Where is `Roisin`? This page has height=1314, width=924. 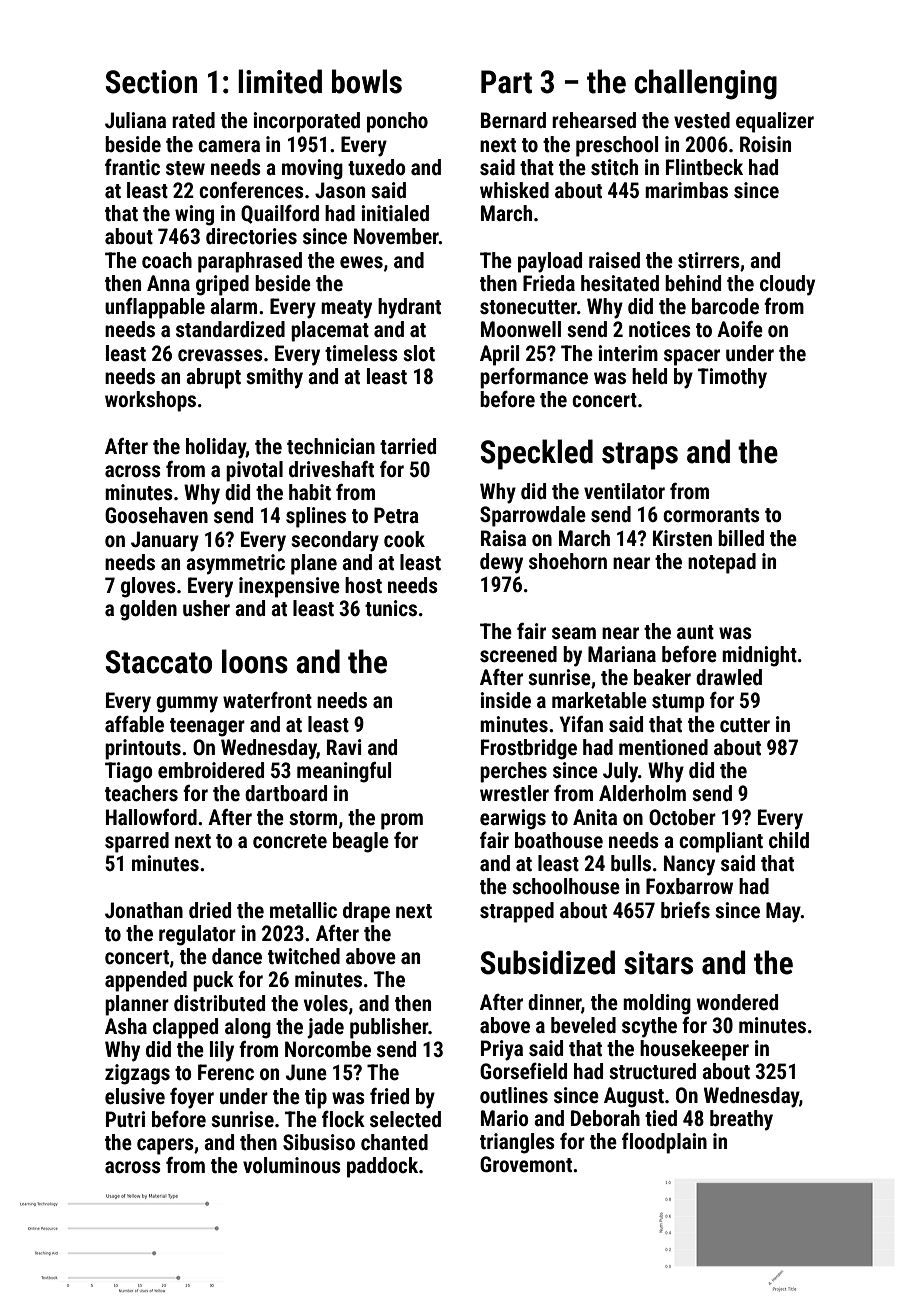
Roisin is located at coordinates (765, 144).
